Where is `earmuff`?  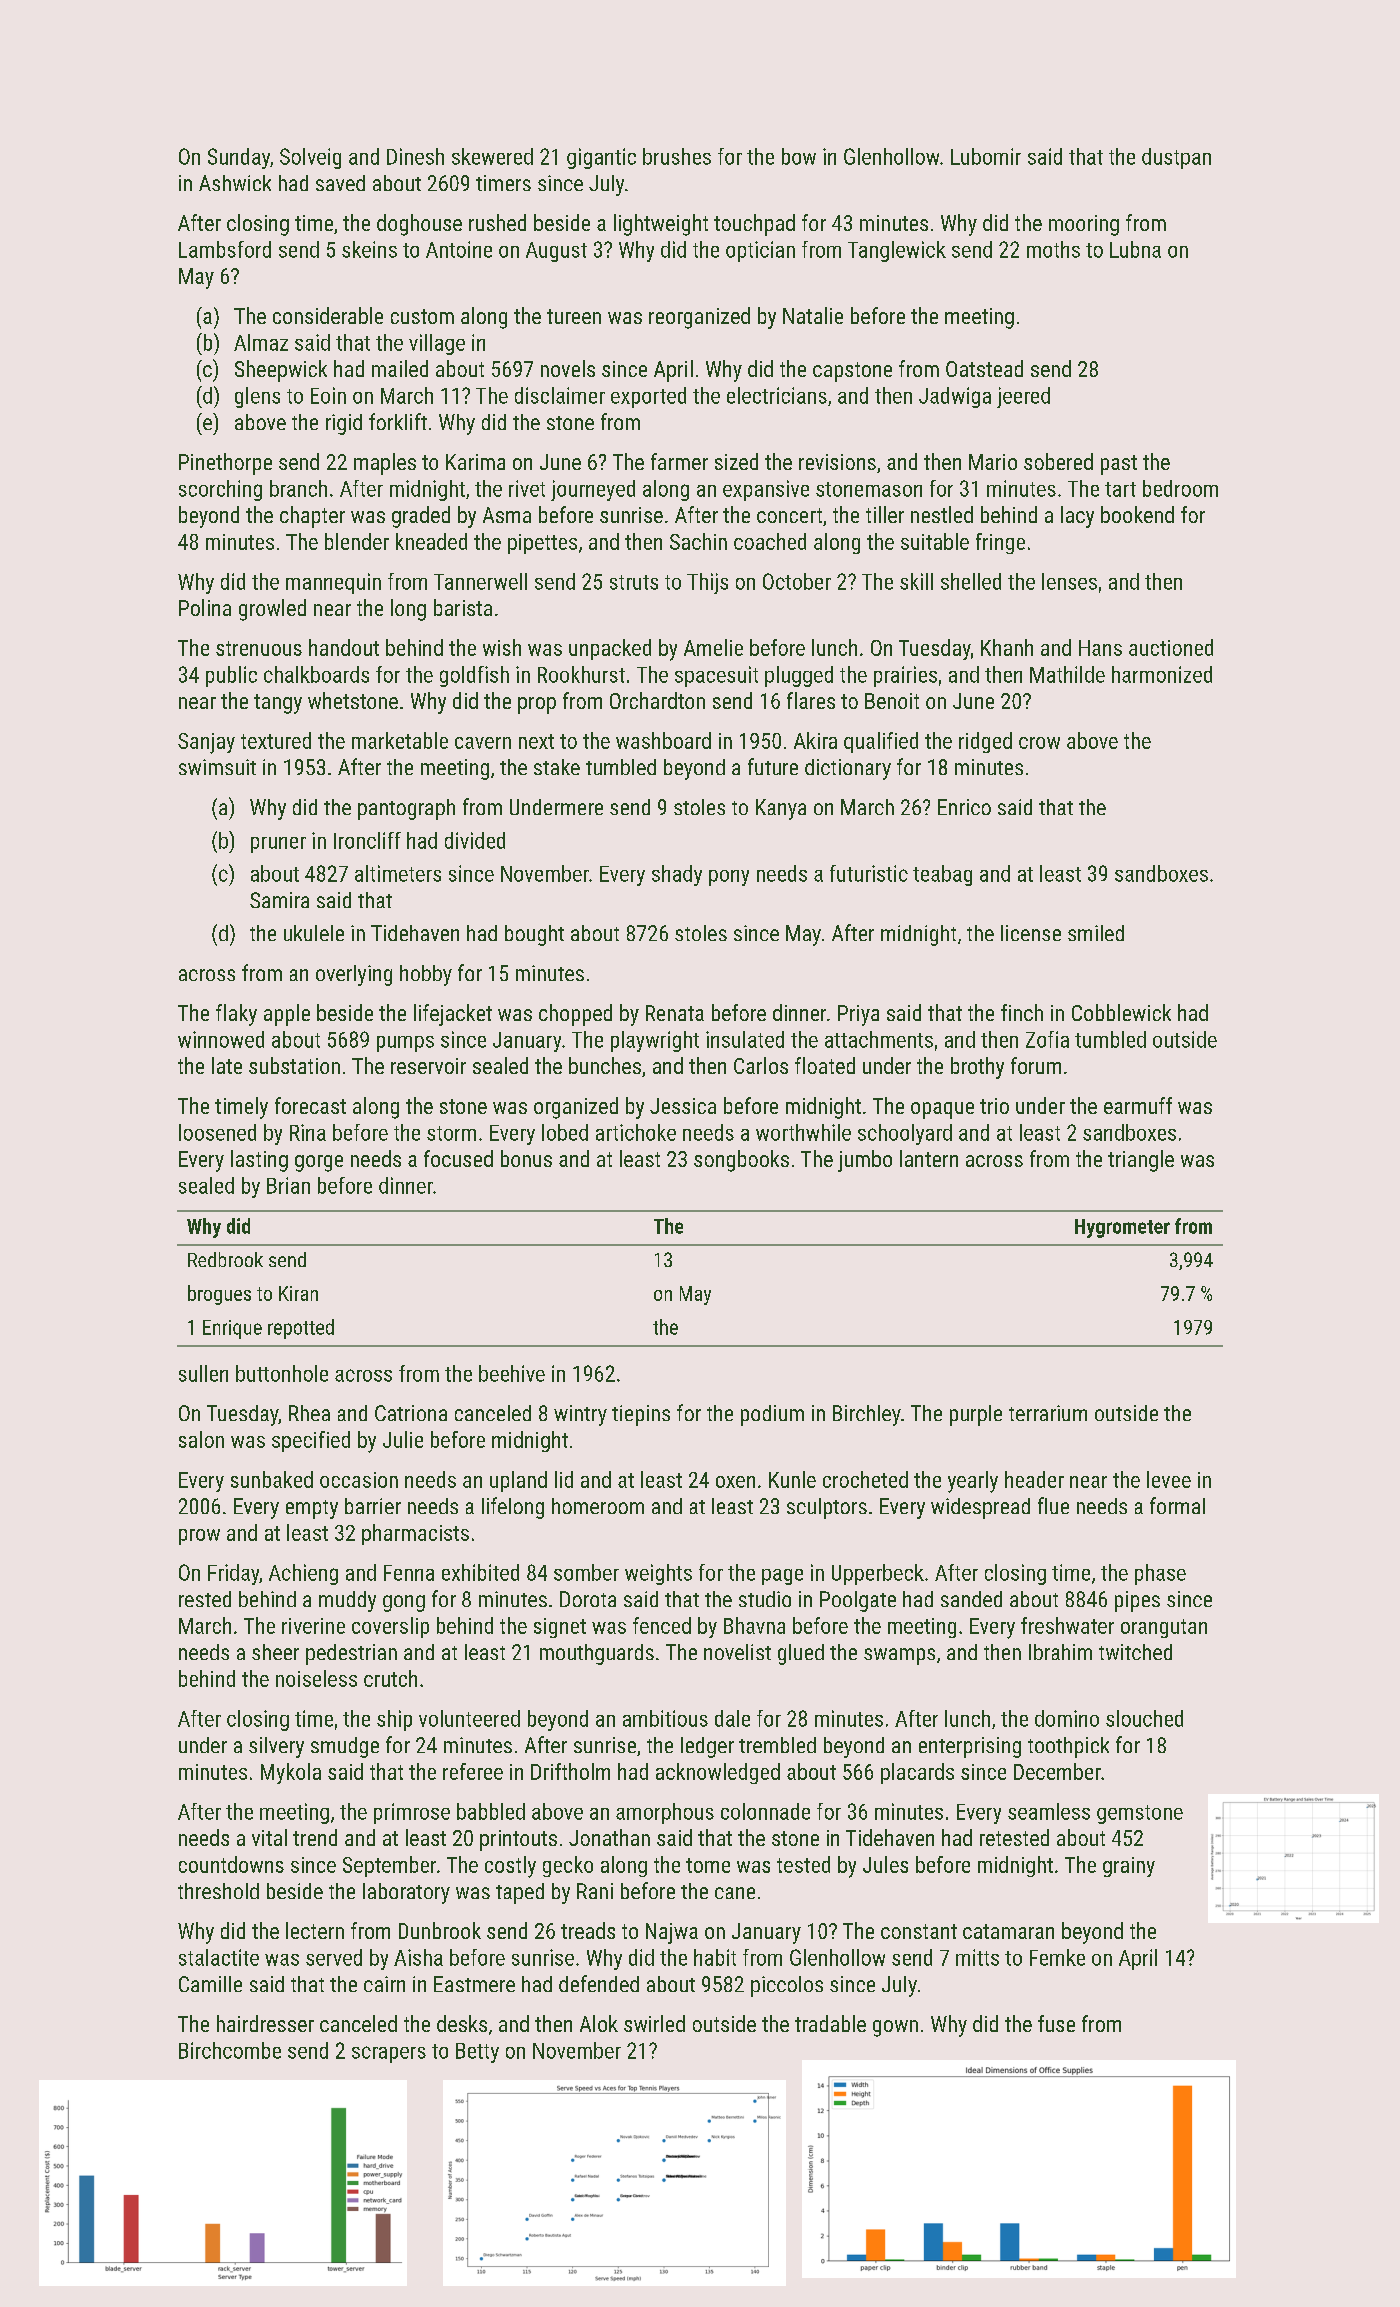 earmuff is located at coordinates (1138, 1105).
